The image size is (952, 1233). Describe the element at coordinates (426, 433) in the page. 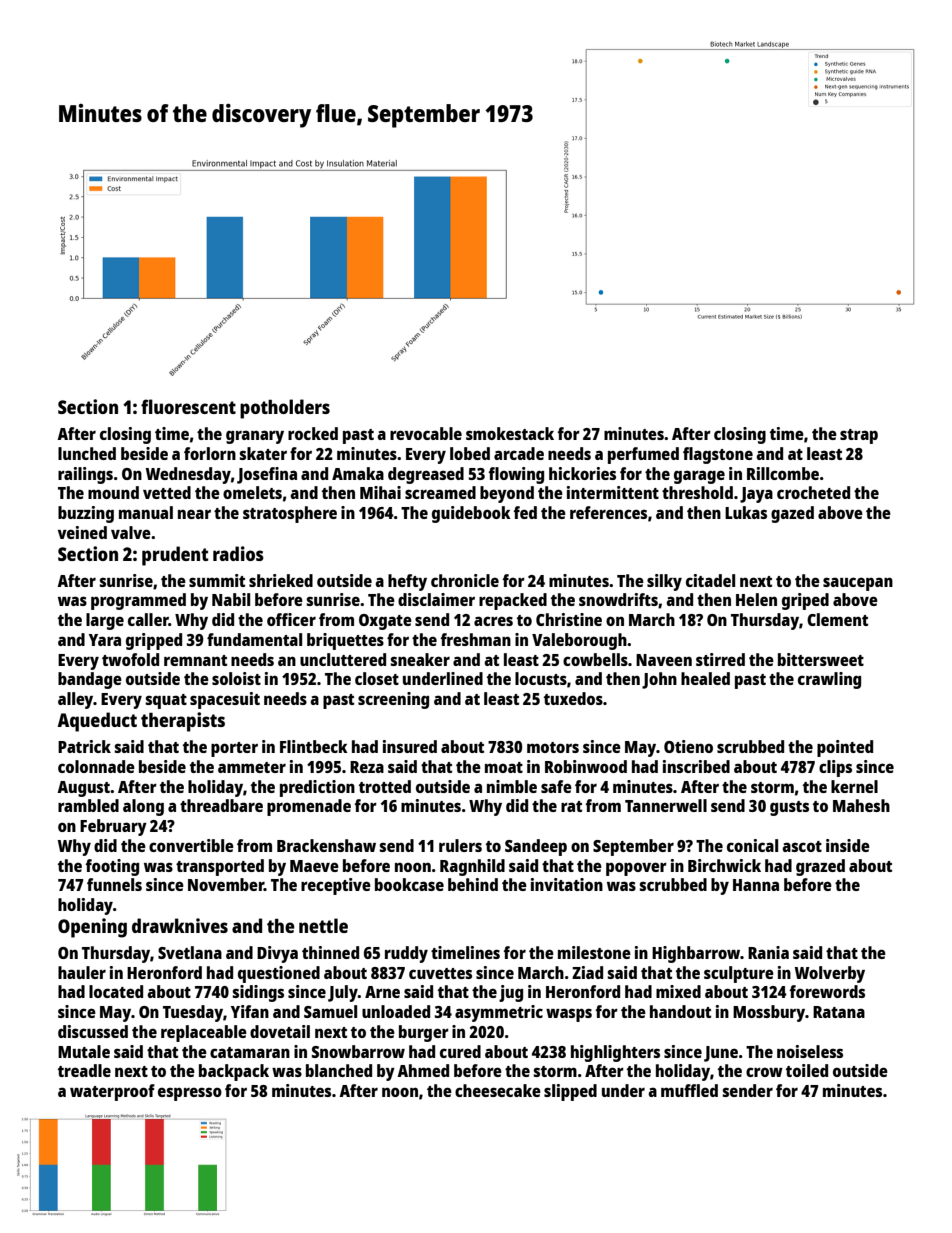

I see `revocable` at that location.
